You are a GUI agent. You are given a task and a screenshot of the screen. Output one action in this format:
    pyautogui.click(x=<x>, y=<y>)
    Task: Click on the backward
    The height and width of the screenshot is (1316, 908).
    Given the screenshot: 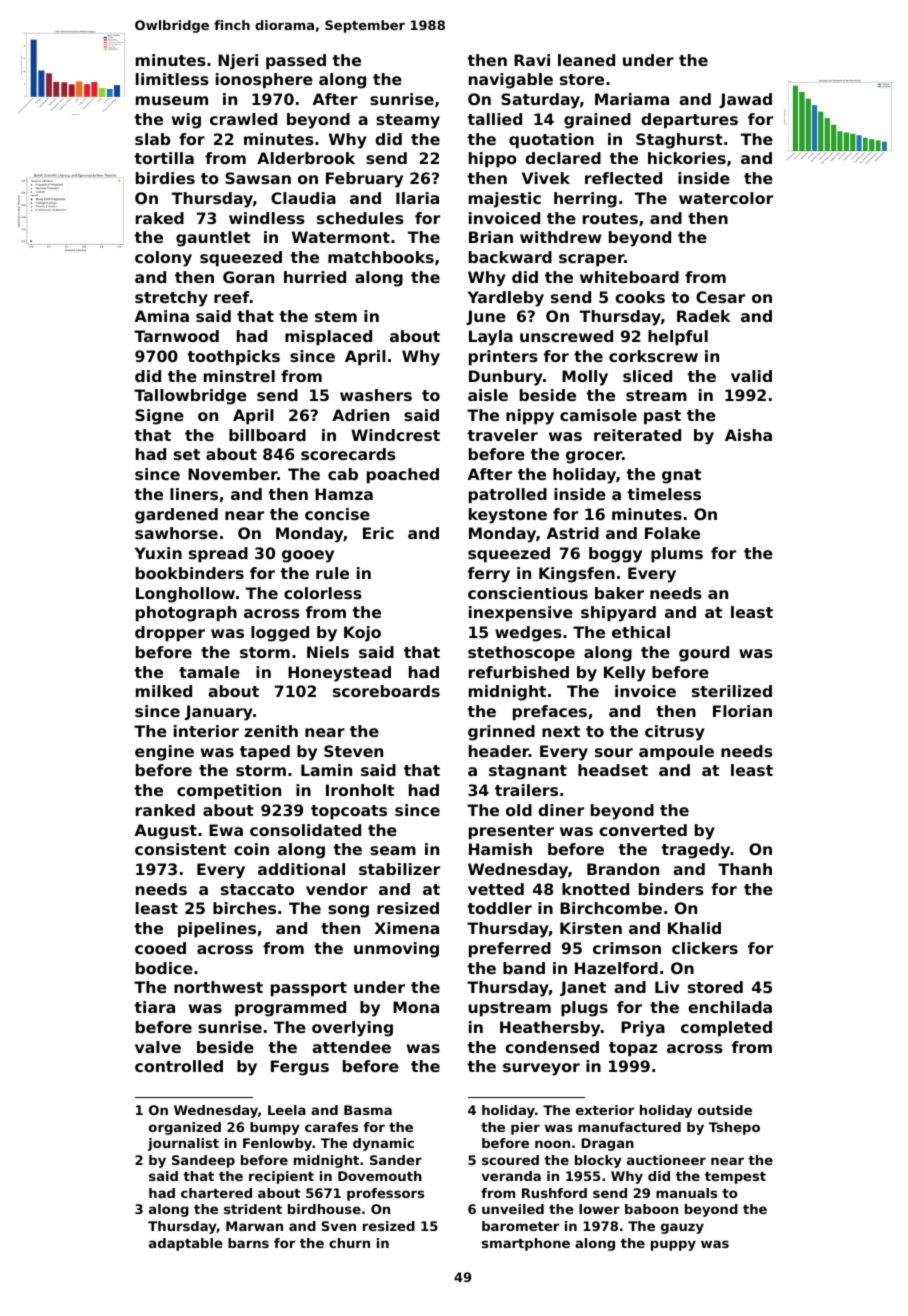 What is the action you would take?
    pyautogui.click(x=510, y=257)
